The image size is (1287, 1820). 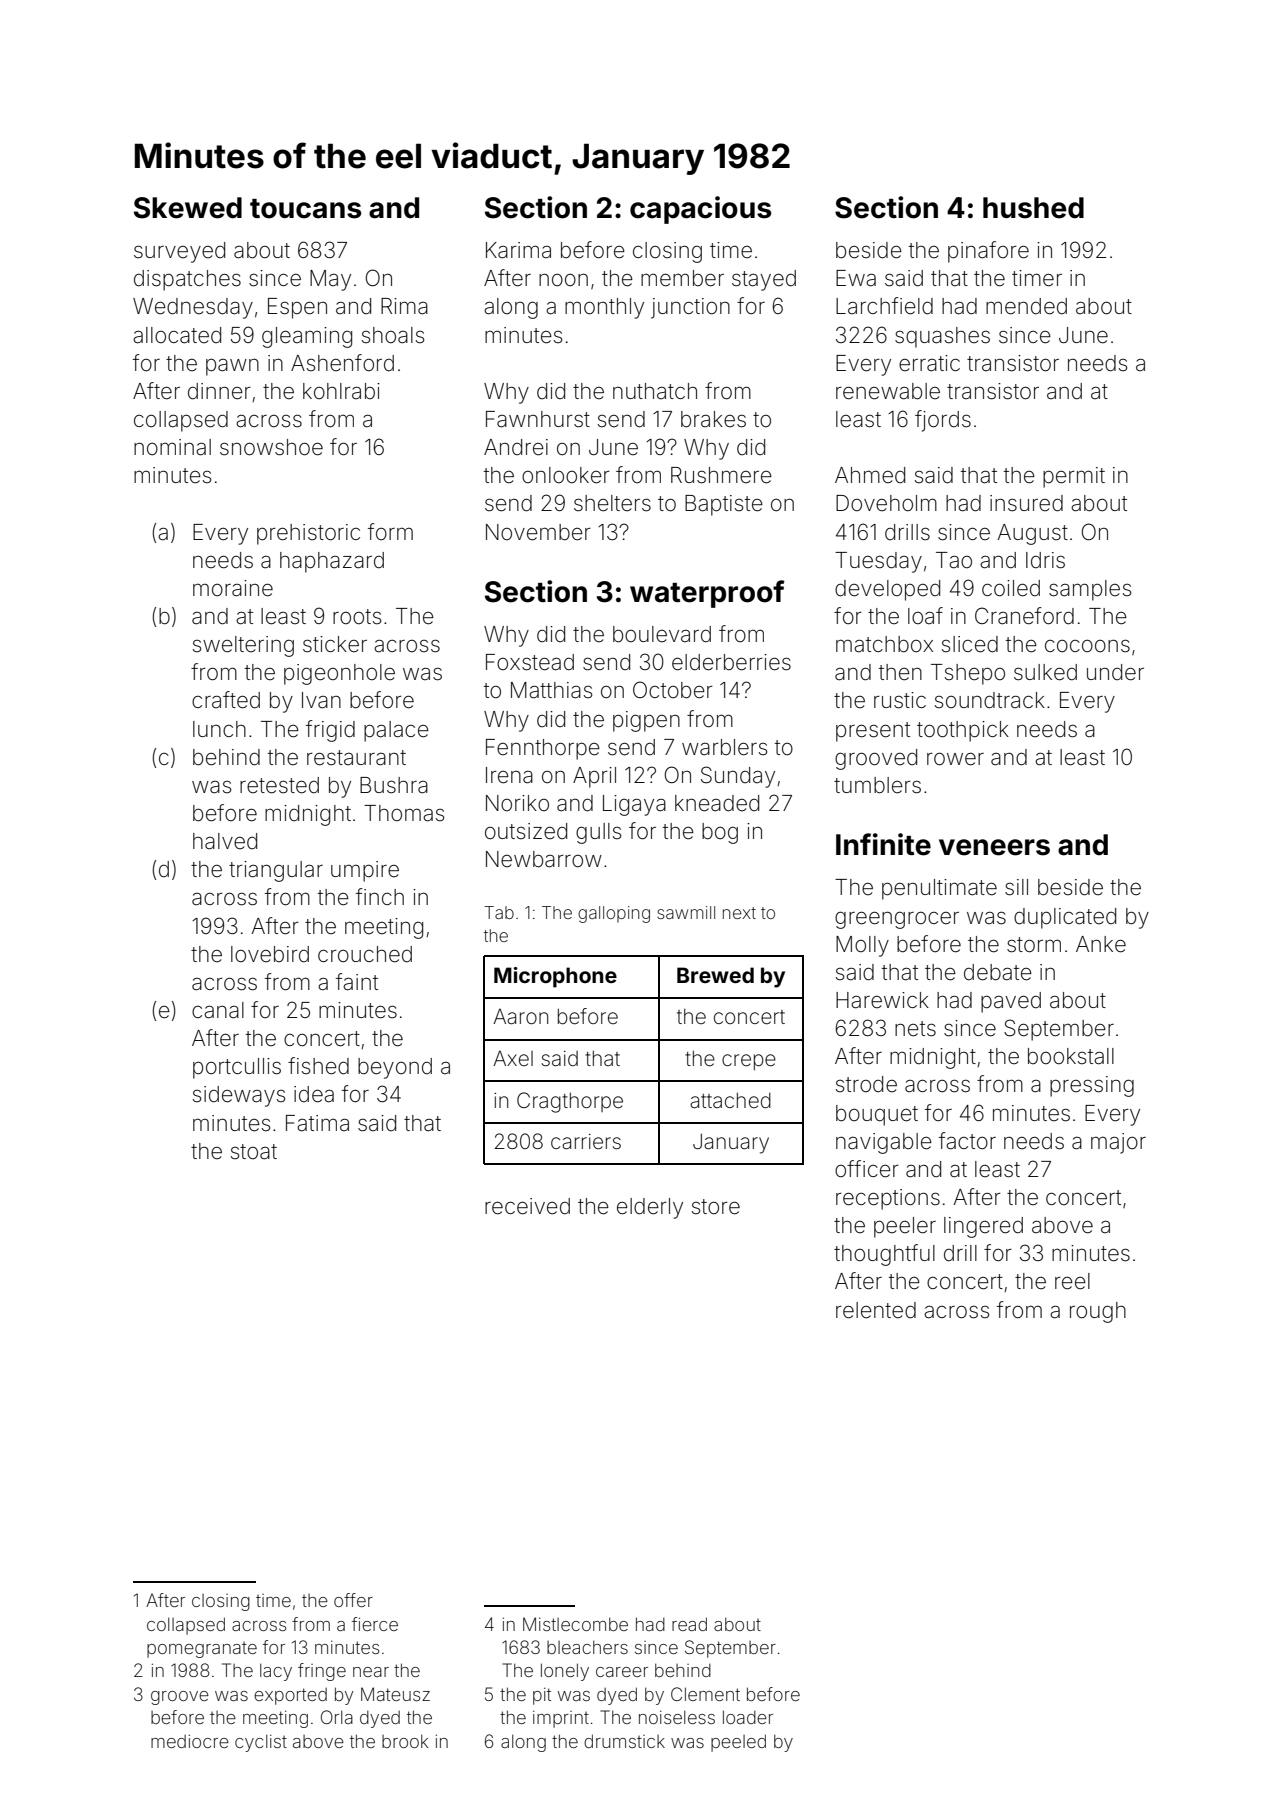 I want to click on mediocre, so click(x=190, y=1741).
